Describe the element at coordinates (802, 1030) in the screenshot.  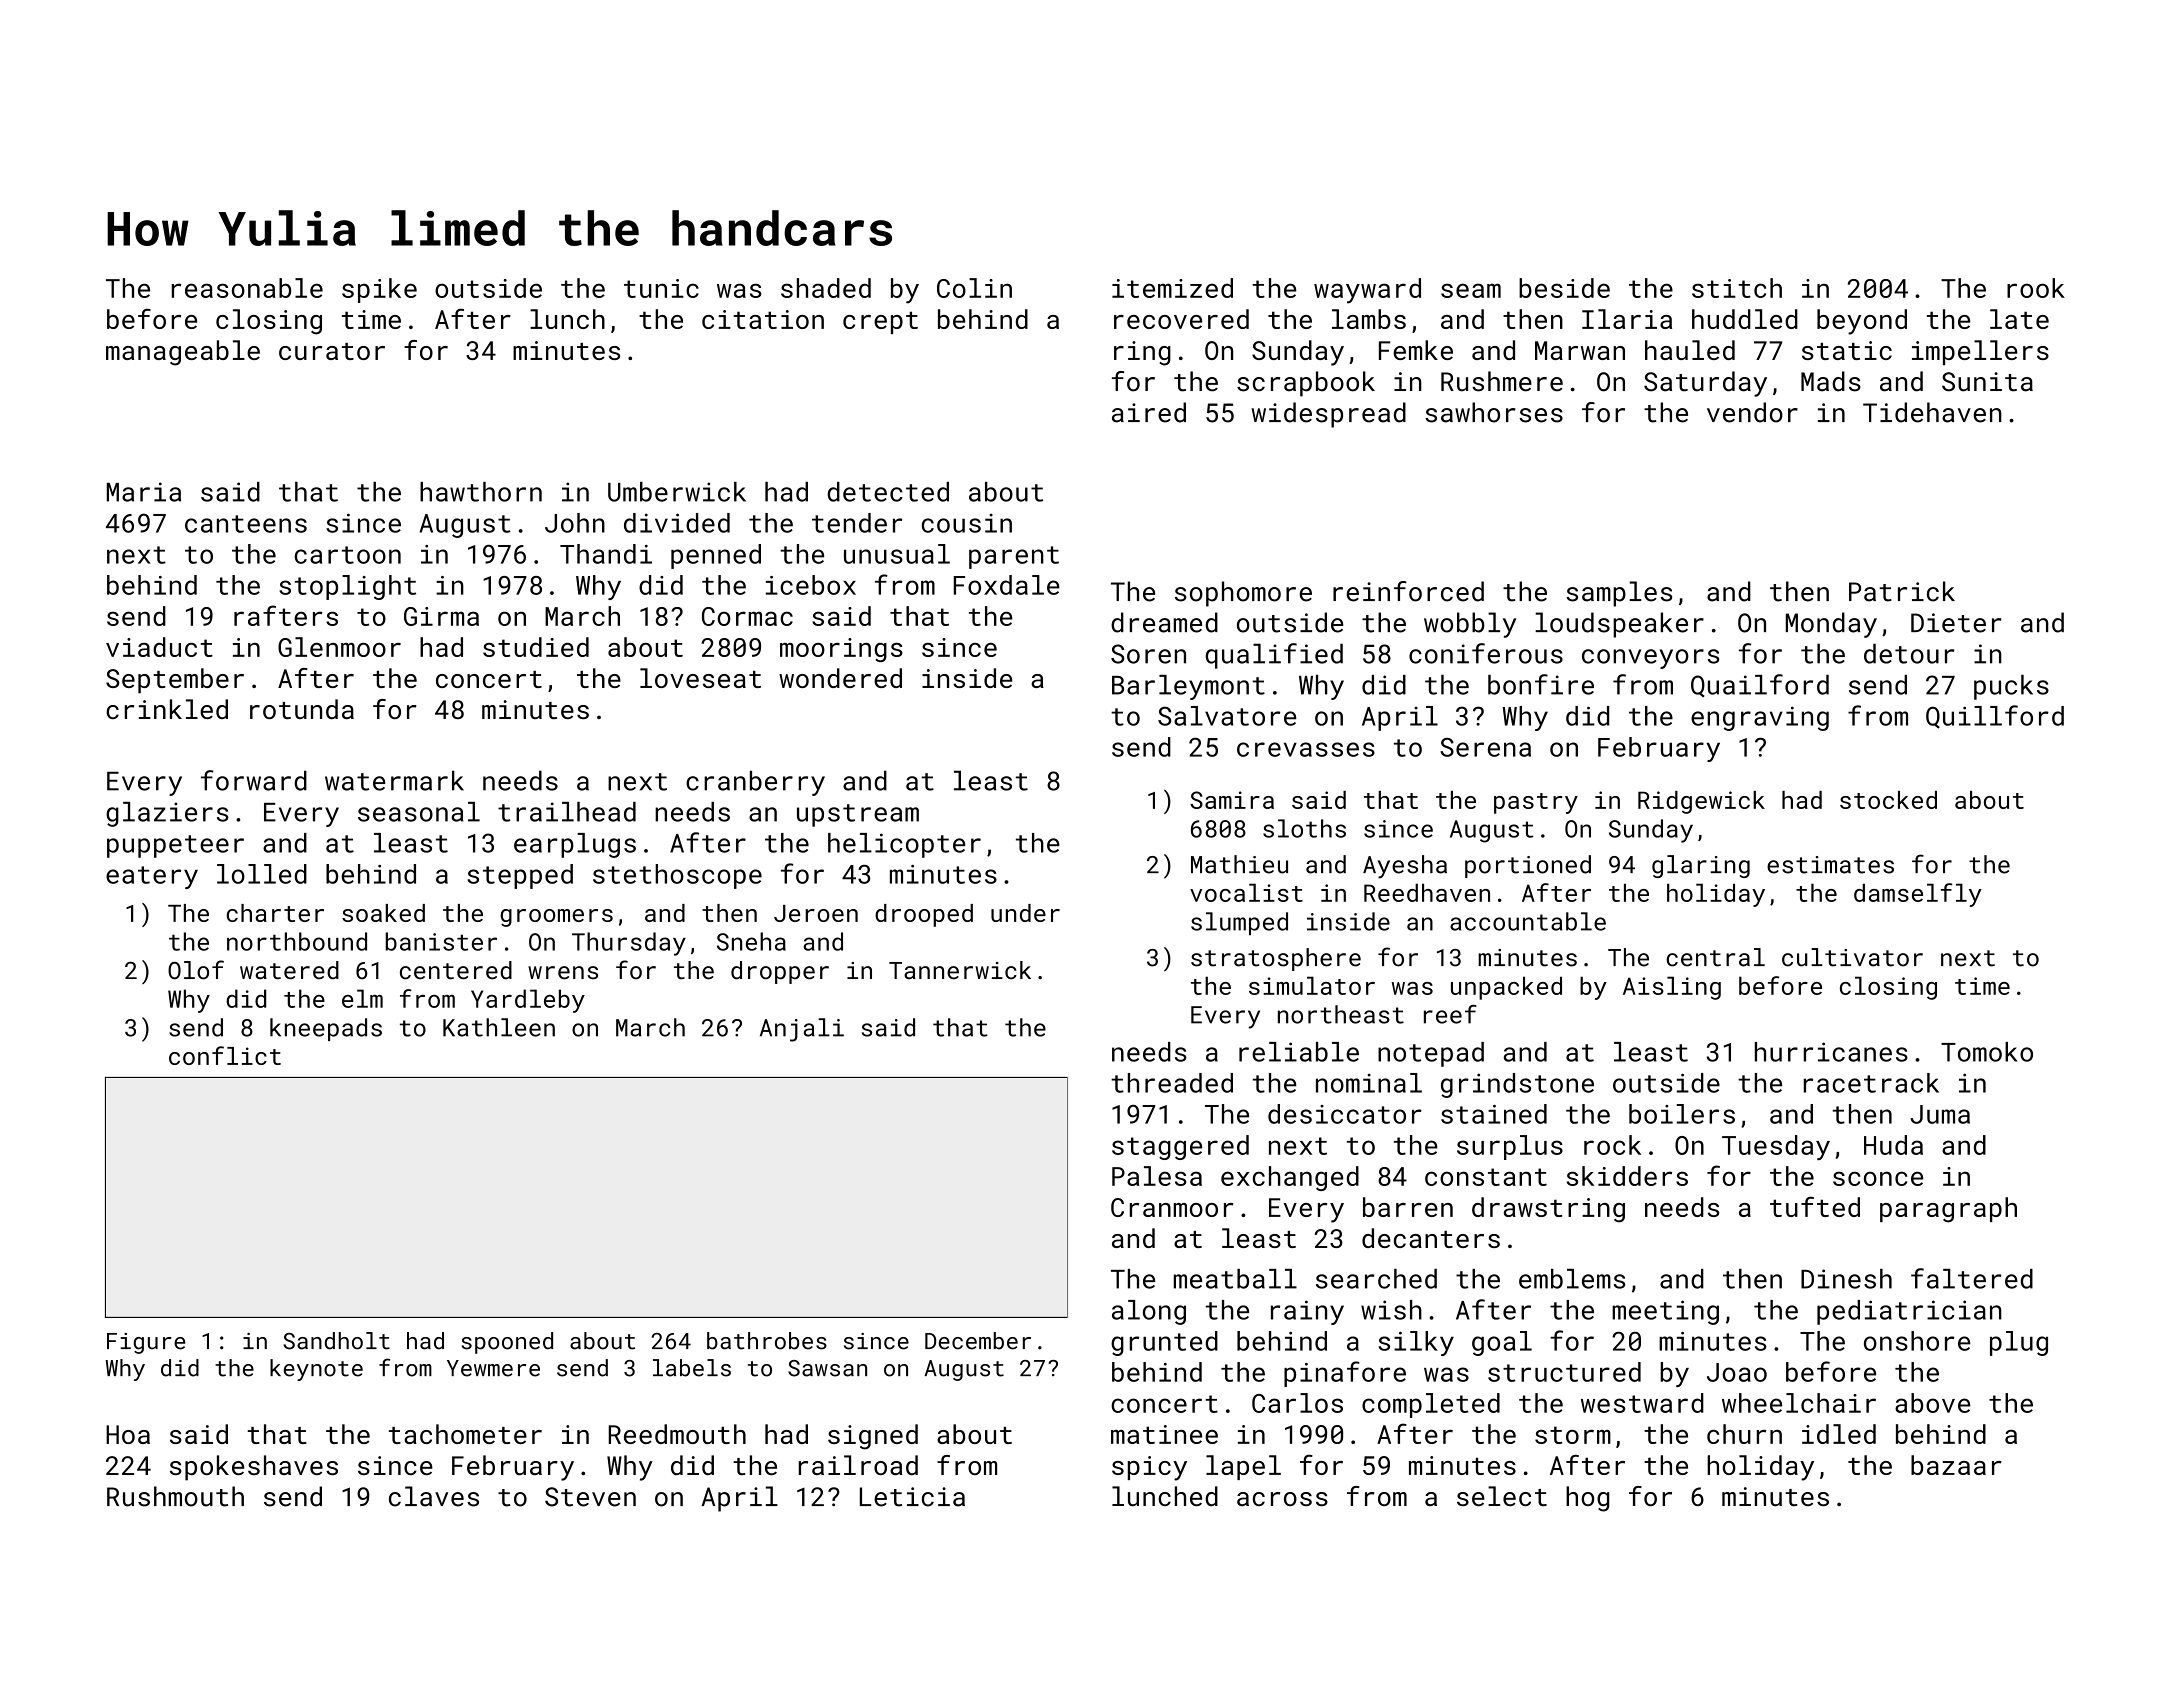
I see `Anjali` at that location.
